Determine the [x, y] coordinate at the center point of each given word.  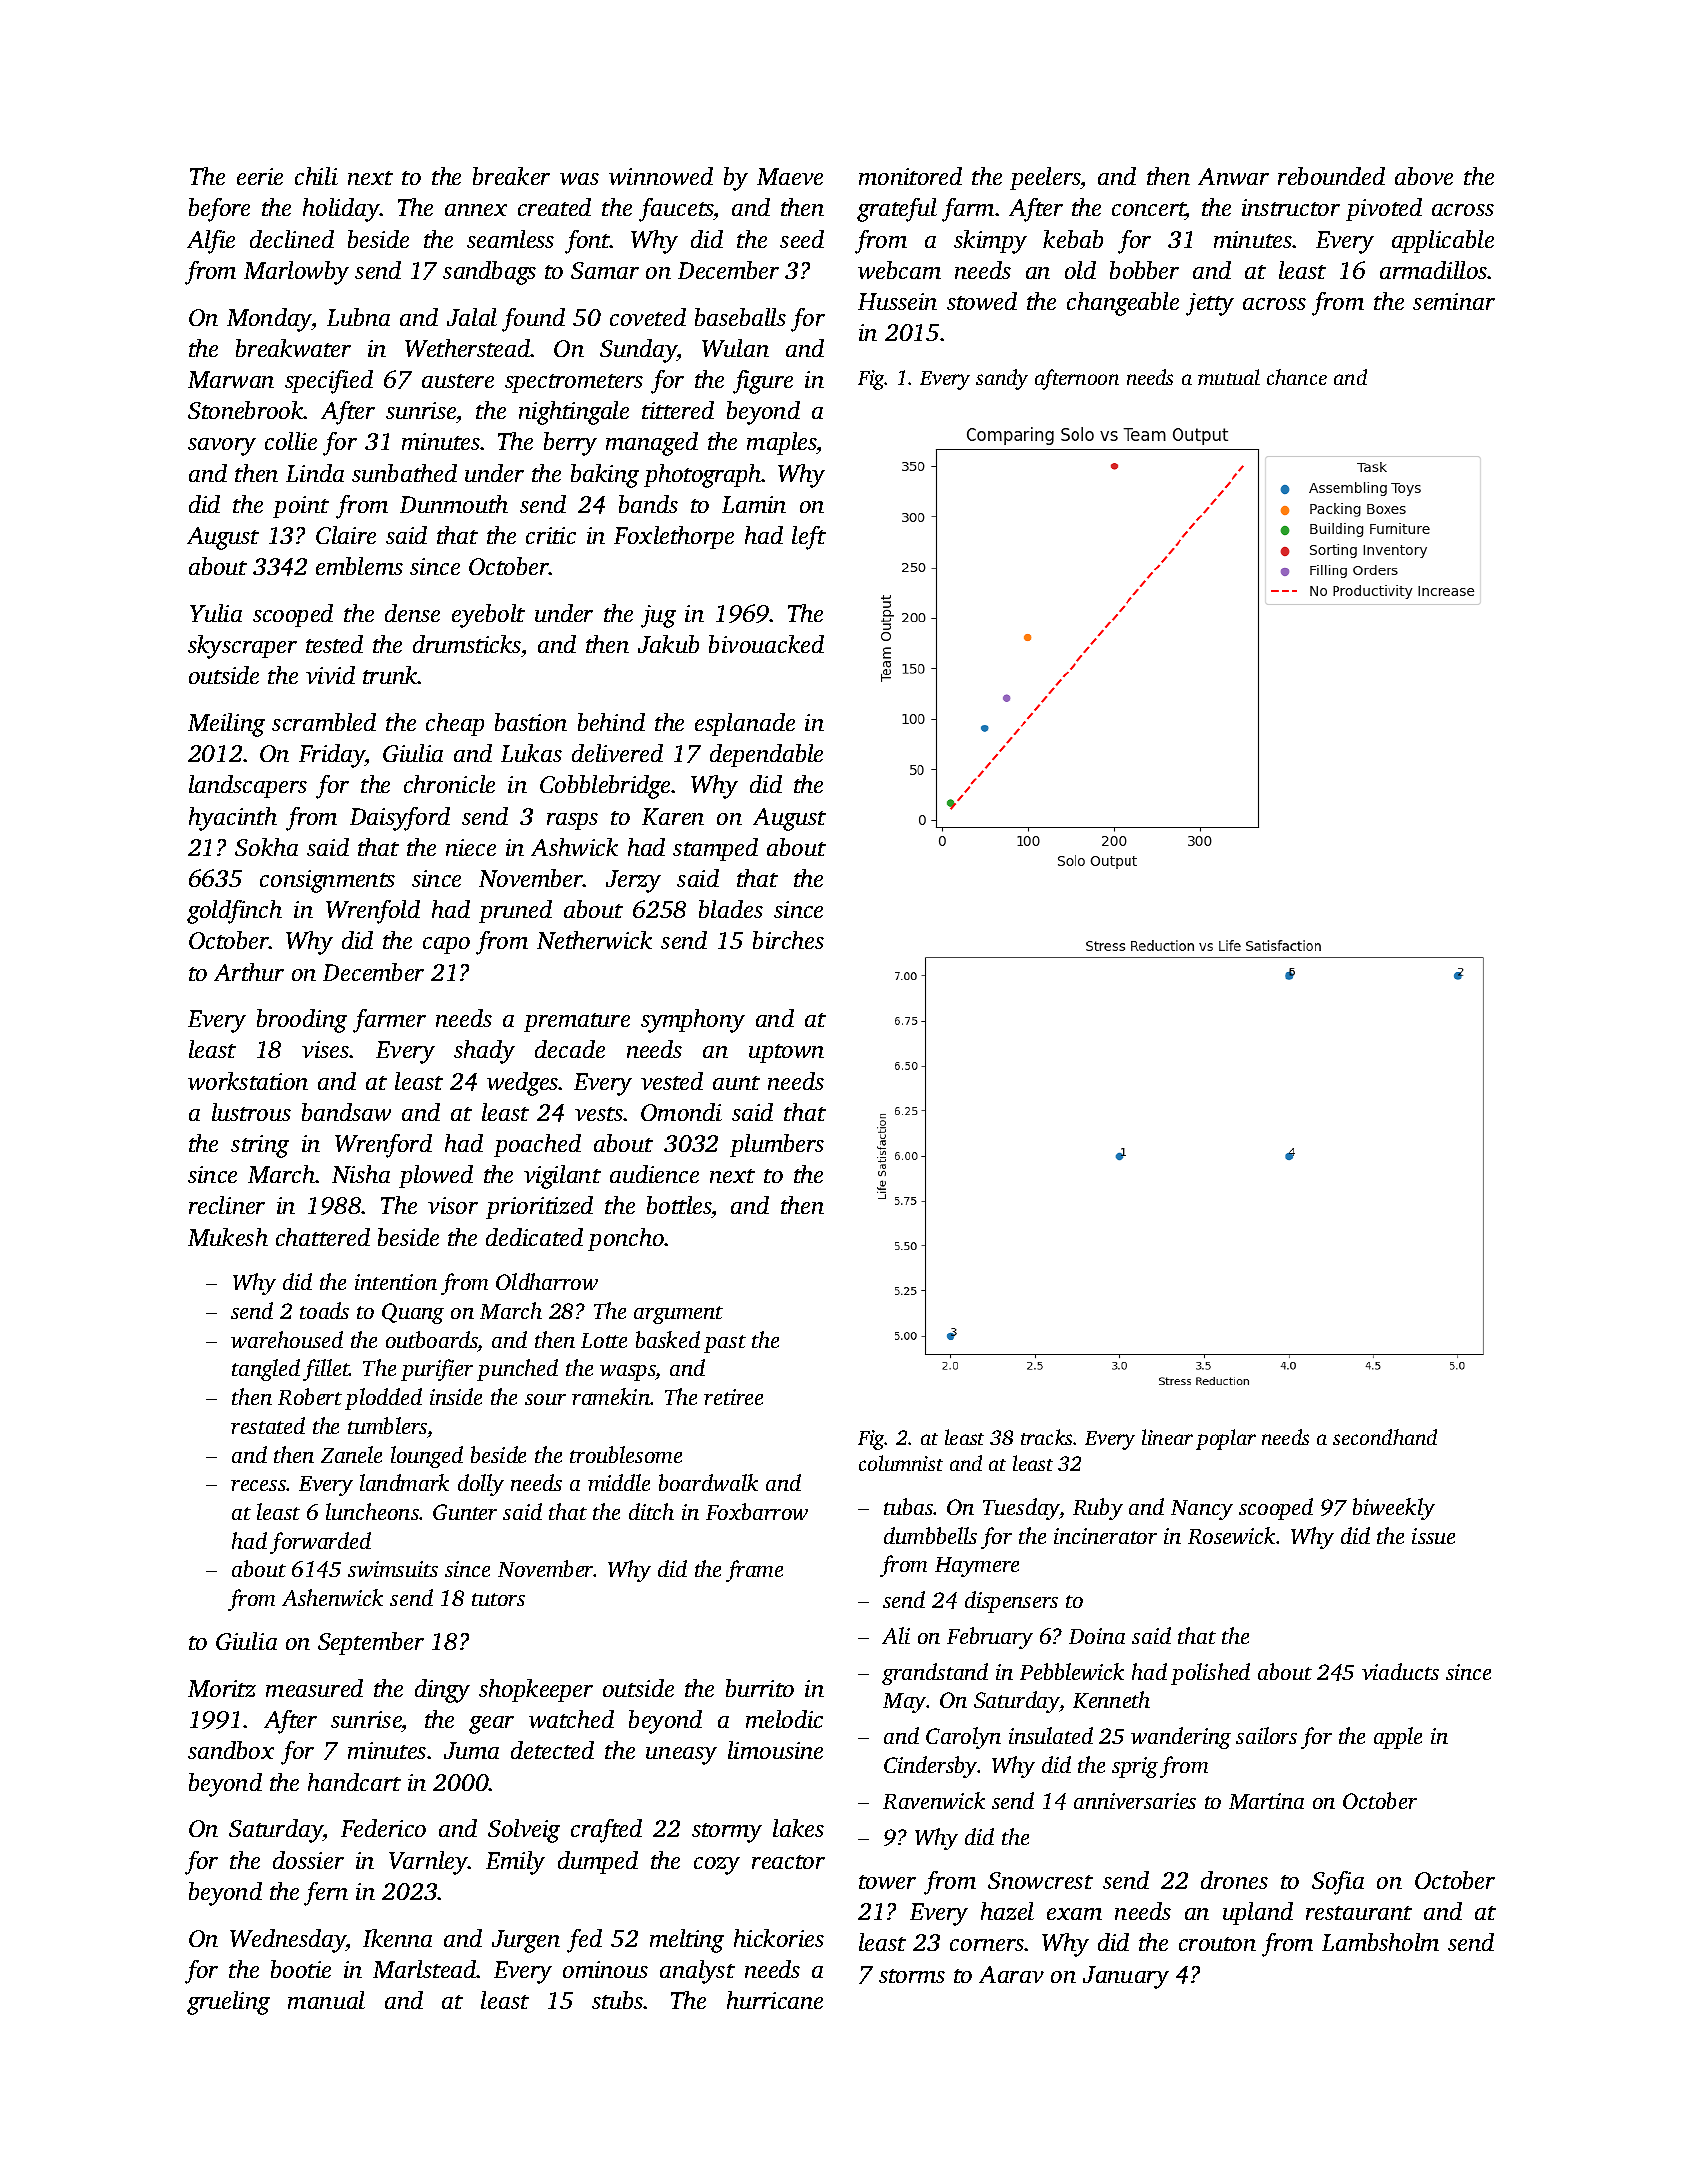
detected [552, 1750]
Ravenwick [934, 1800]
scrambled [324, 722]
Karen [673, 816]
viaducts [1400, 1671]
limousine [775, 1750]
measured [314, 1688]
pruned [515, 911]
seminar [1454, 301]
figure [763, 382]
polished [1210, 1674]
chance [1297, 377]
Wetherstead [468, 348]
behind [611, 722]
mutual [1229, 377]
